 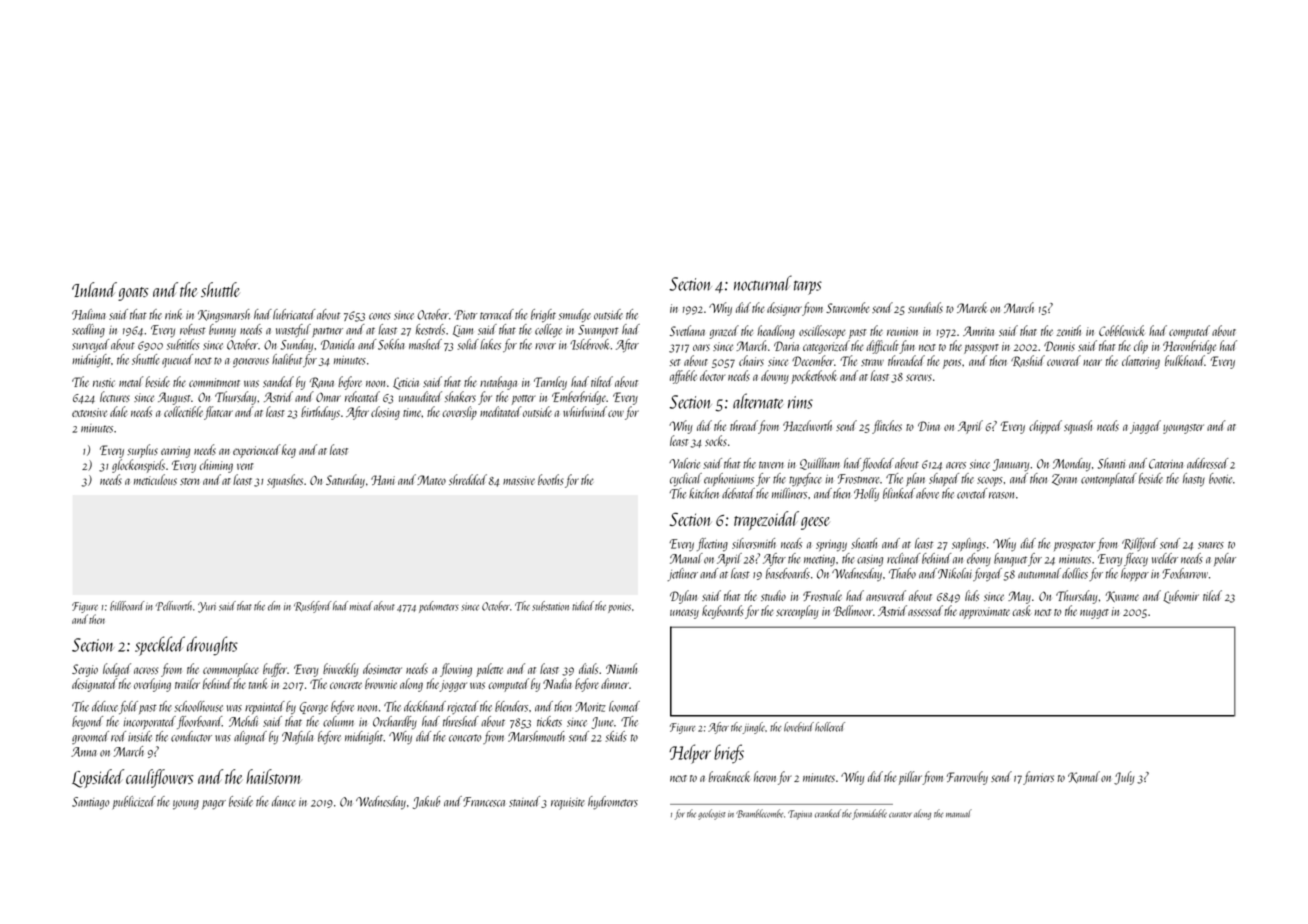 What do you see at coordinates (682, 574) in the document?
I see `jetliner` at bounding box center [682, 574].
